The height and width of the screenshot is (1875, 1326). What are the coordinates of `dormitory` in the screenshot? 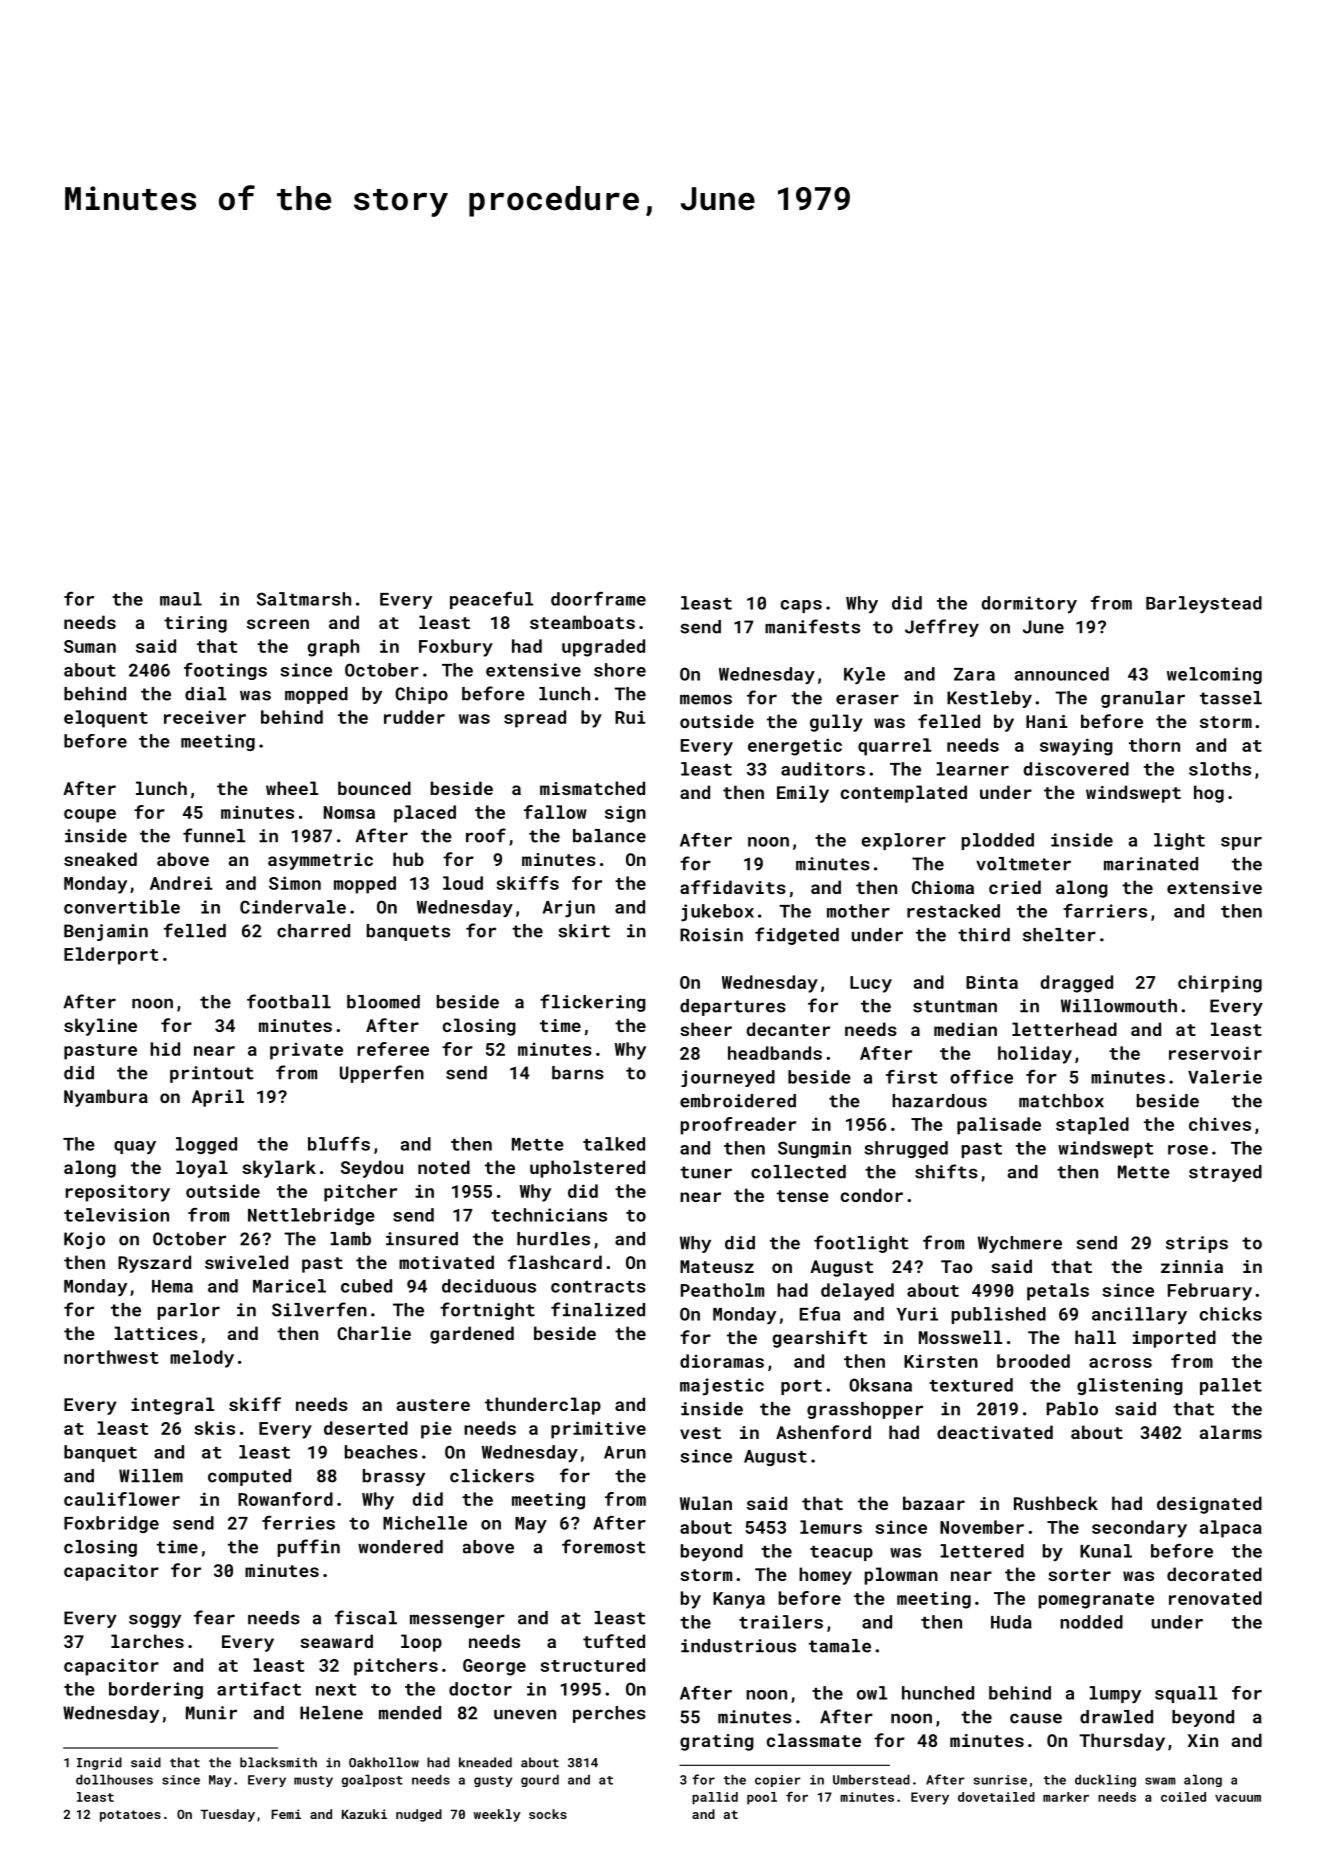 It's located at (1029, 605).
